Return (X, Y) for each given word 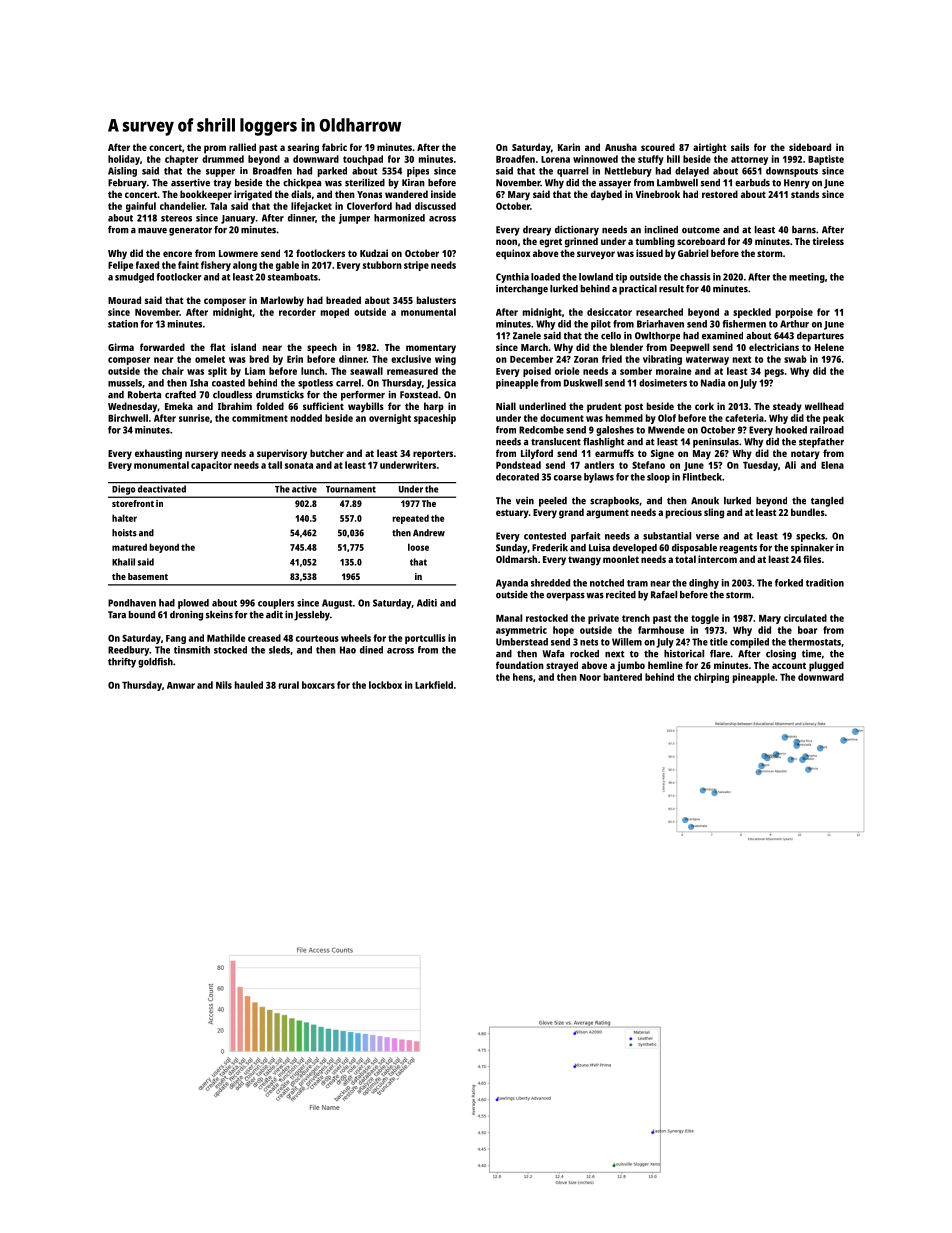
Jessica (441, 384)
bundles (808, 512)
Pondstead (518, 465)
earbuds (752, 183)
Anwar (181, 685)
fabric (334, 147)
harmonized (399, 218)
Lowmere (238, 253)
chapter (181, 160)
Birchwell (128, 418)
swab (795, 359)
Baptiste (826, 160)
